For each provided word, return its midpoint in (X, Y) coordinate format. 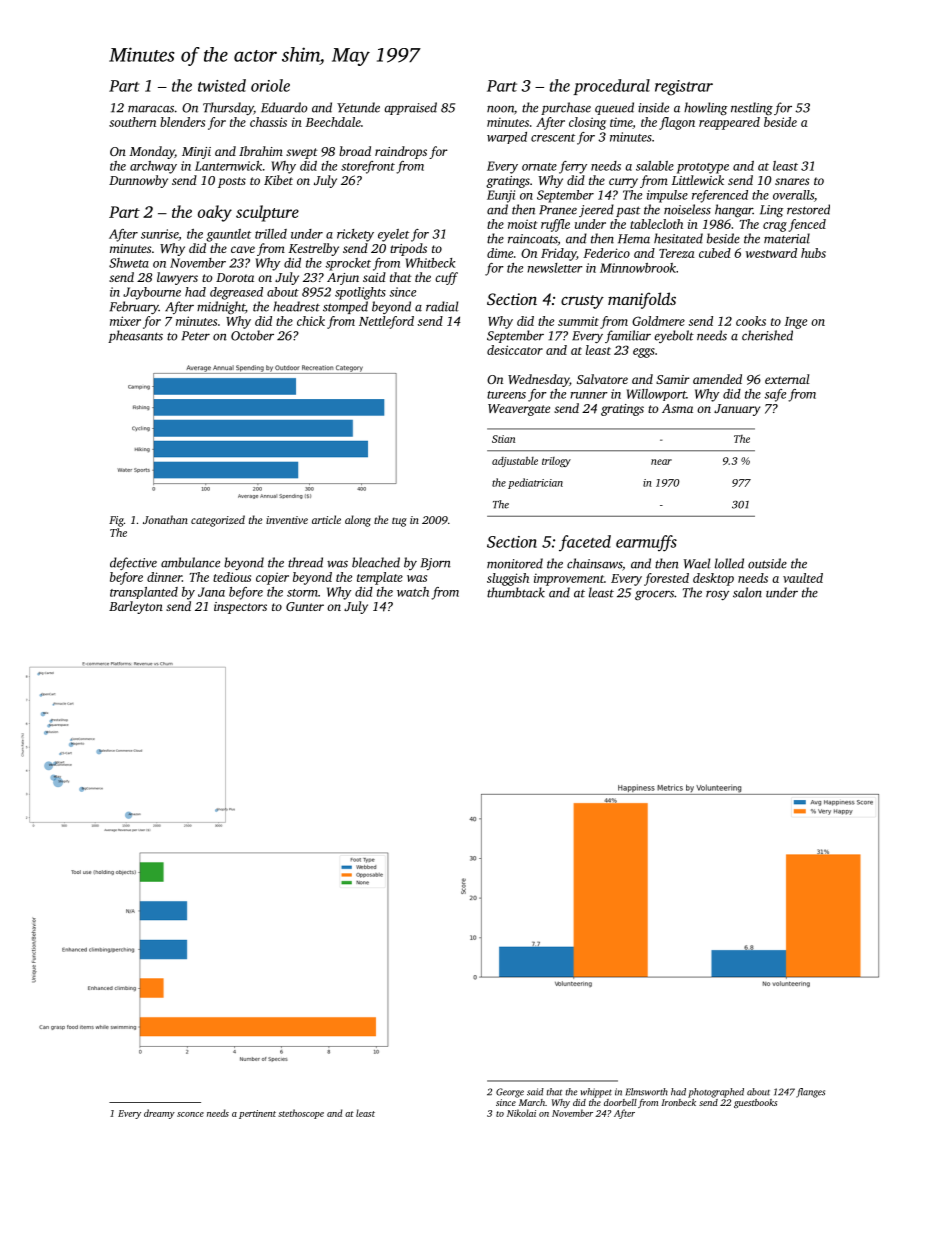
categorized (218, 521)
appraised (410, 108)
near (661, 462)
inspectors (240, 608)
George (510, 1093)
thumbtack (516, 592)
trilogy (556, 462)
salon (747, 592)
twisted (222, 85)
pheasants (135, 336)
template (380, 578)
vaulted (803, 578)
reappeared (729, 123)
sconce (190, 1114)
